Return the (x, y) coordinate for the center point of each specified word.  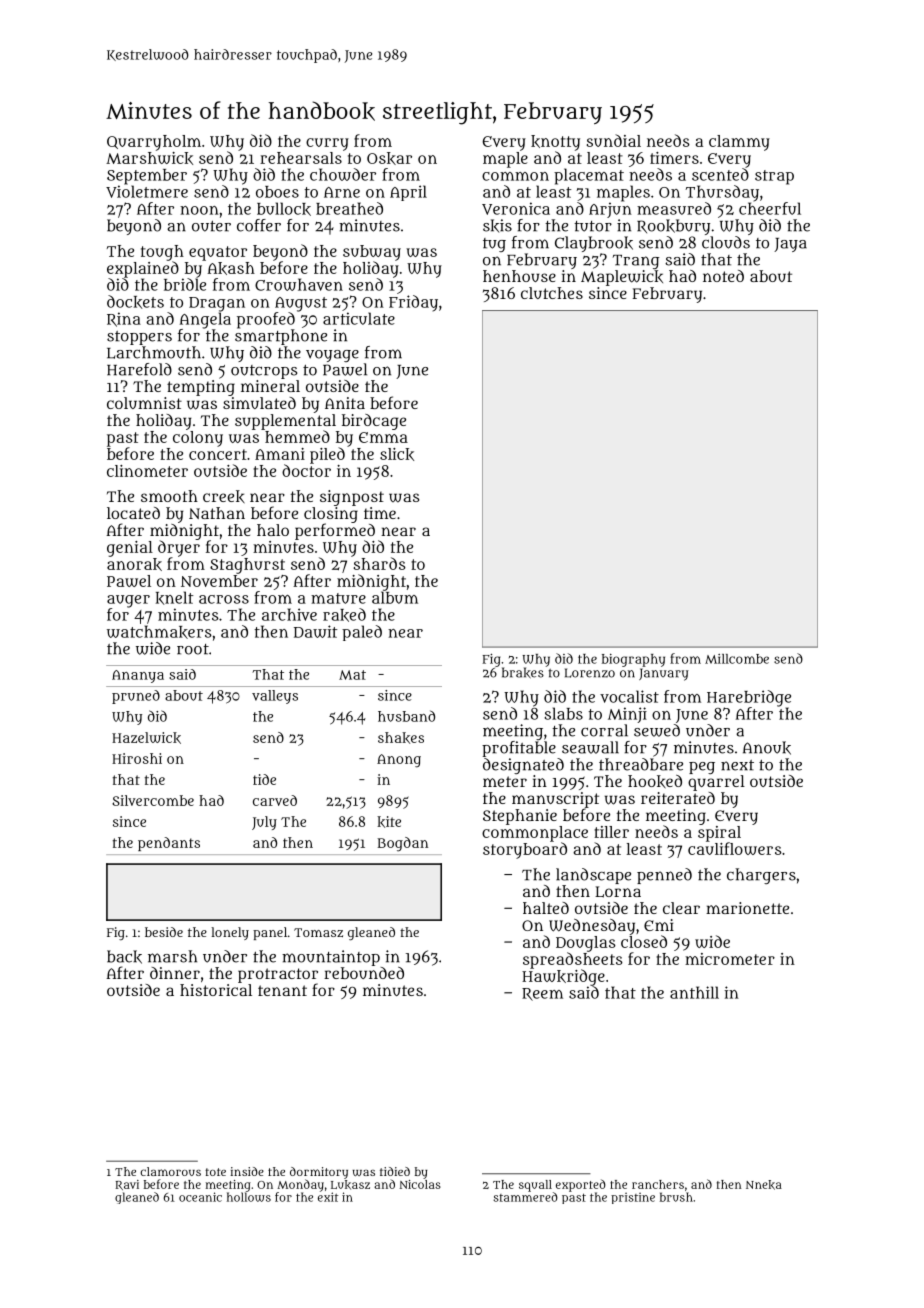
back (124, 957)
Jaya (790, 245)
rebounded (364, 973)
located (133, 513)
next (737, 765)
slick (397, 454)
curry (327, 144)
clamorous (170, 1171)
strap (774, 177)
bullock (284, 209)
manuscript (555, 800)
